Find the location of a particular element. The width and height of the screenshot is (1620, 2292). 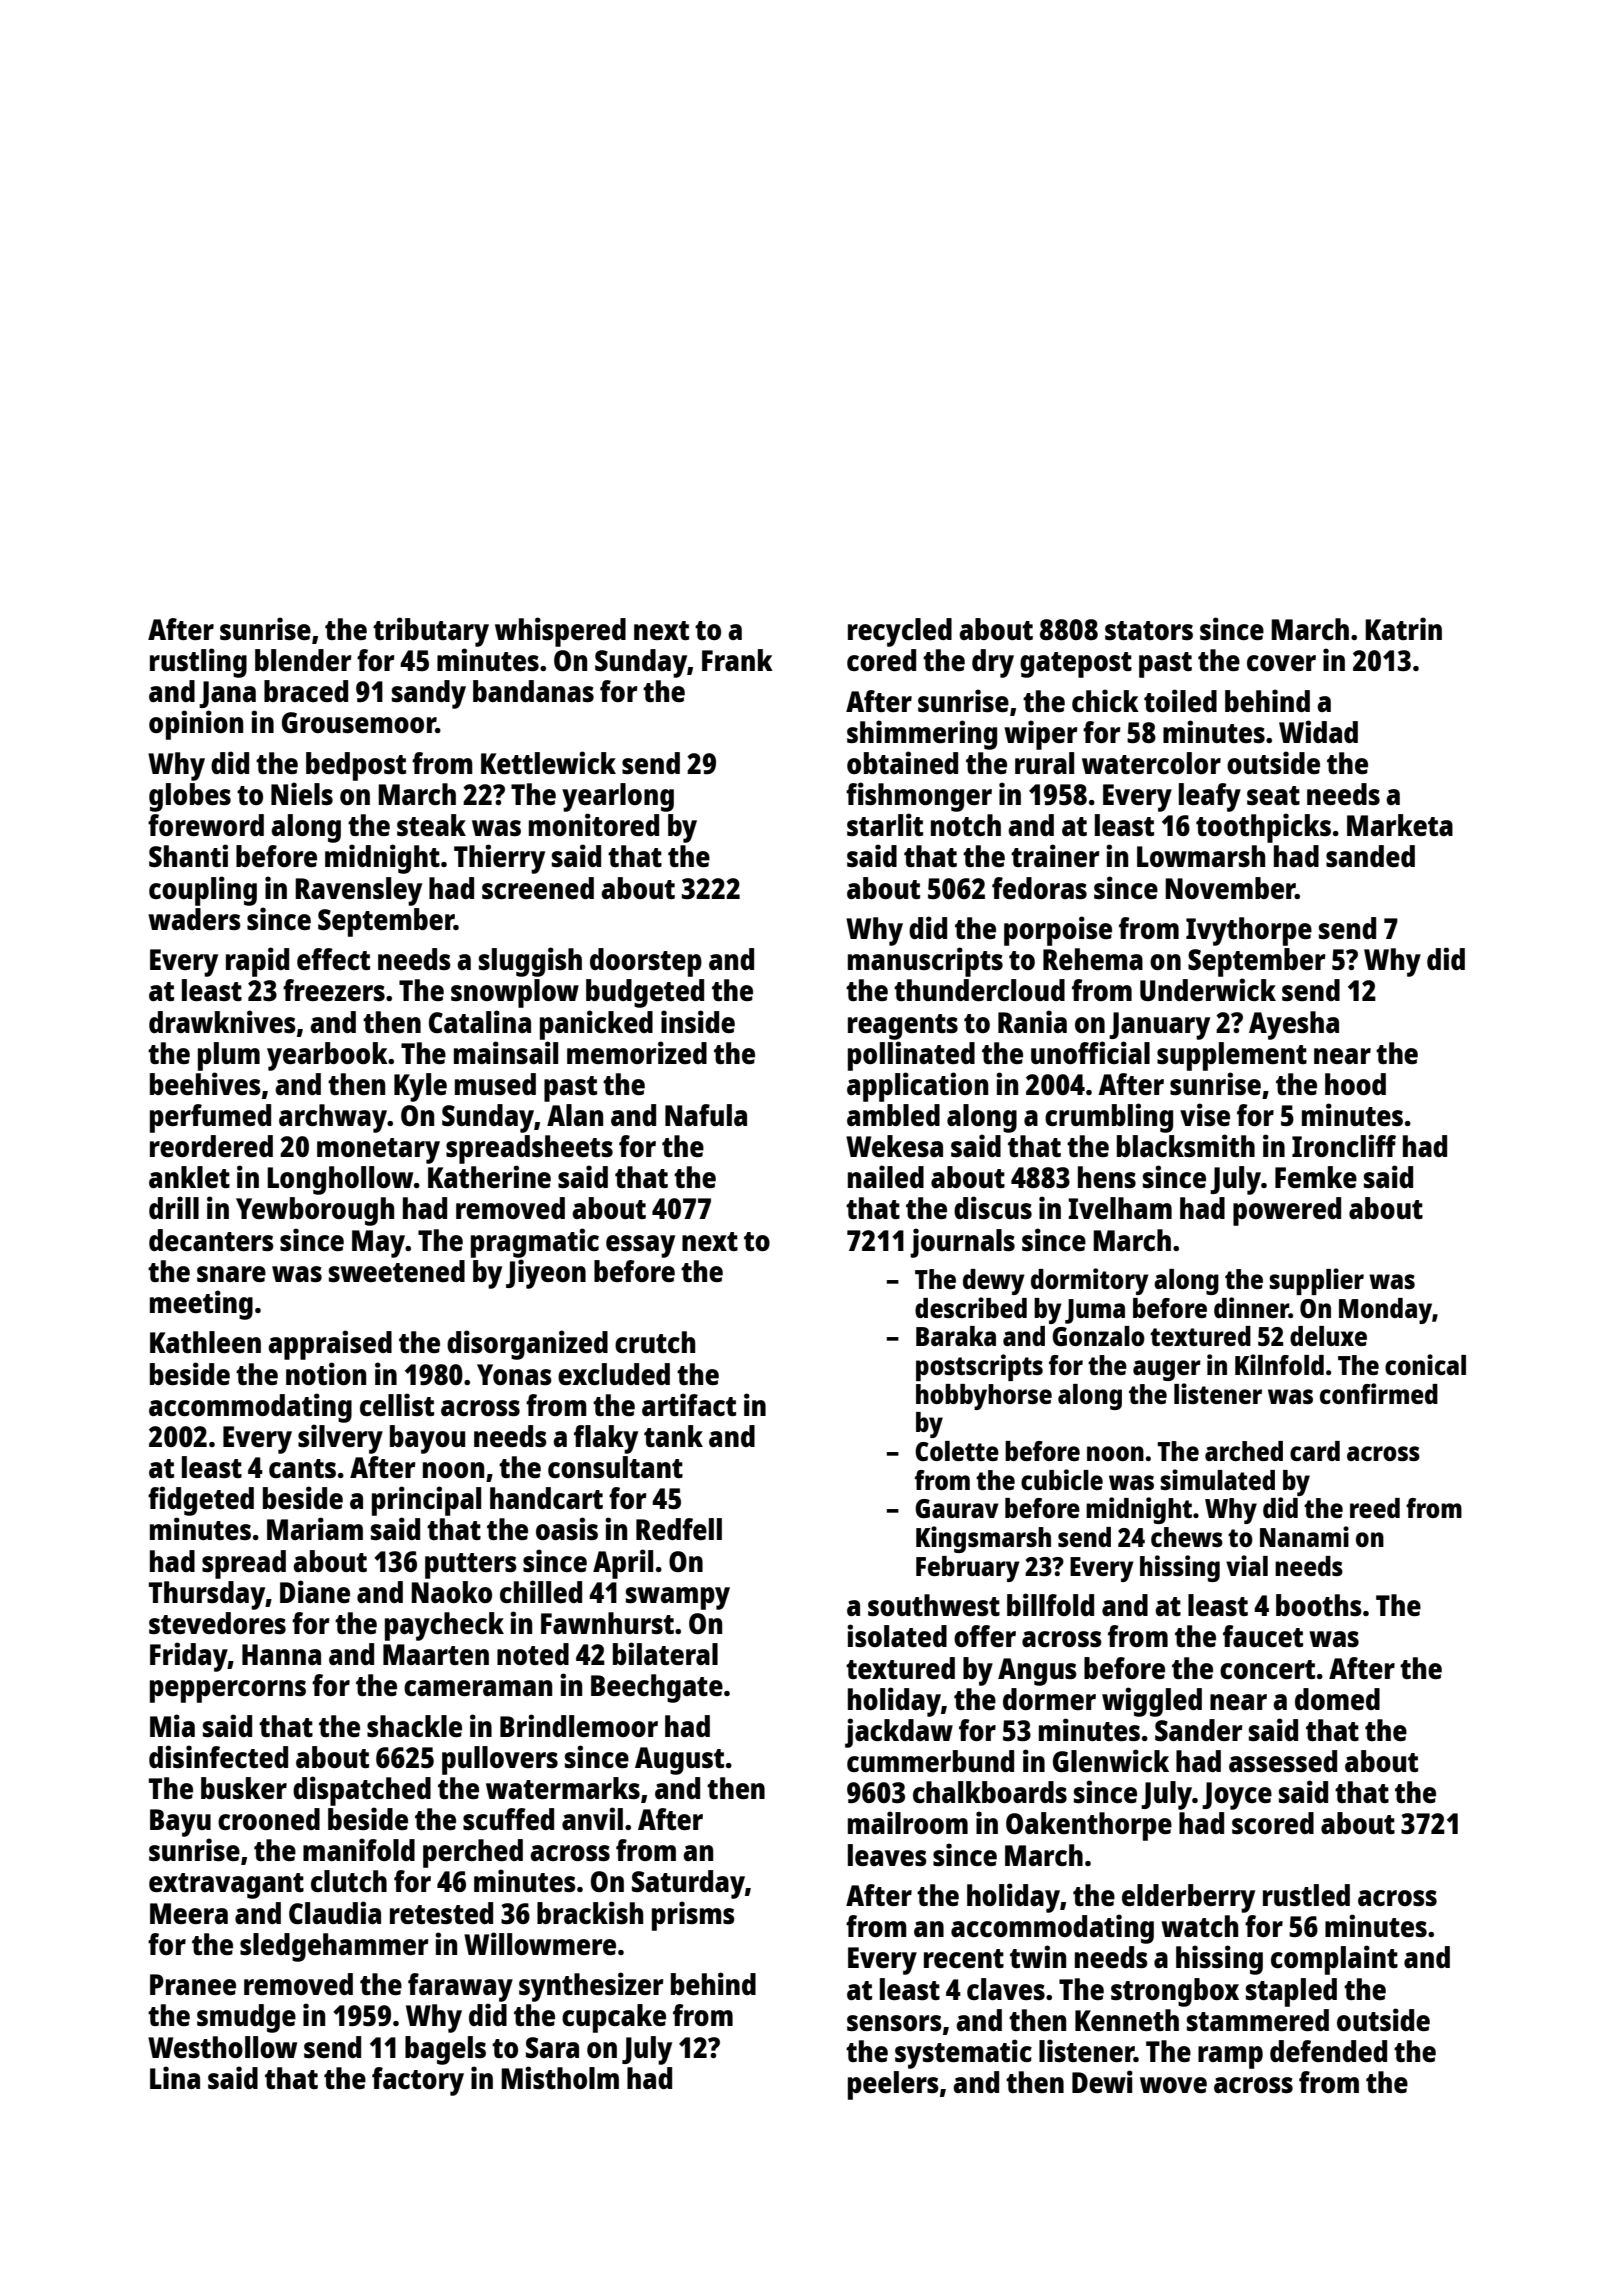

jackdaw is located at coordinates (899, 1733).
